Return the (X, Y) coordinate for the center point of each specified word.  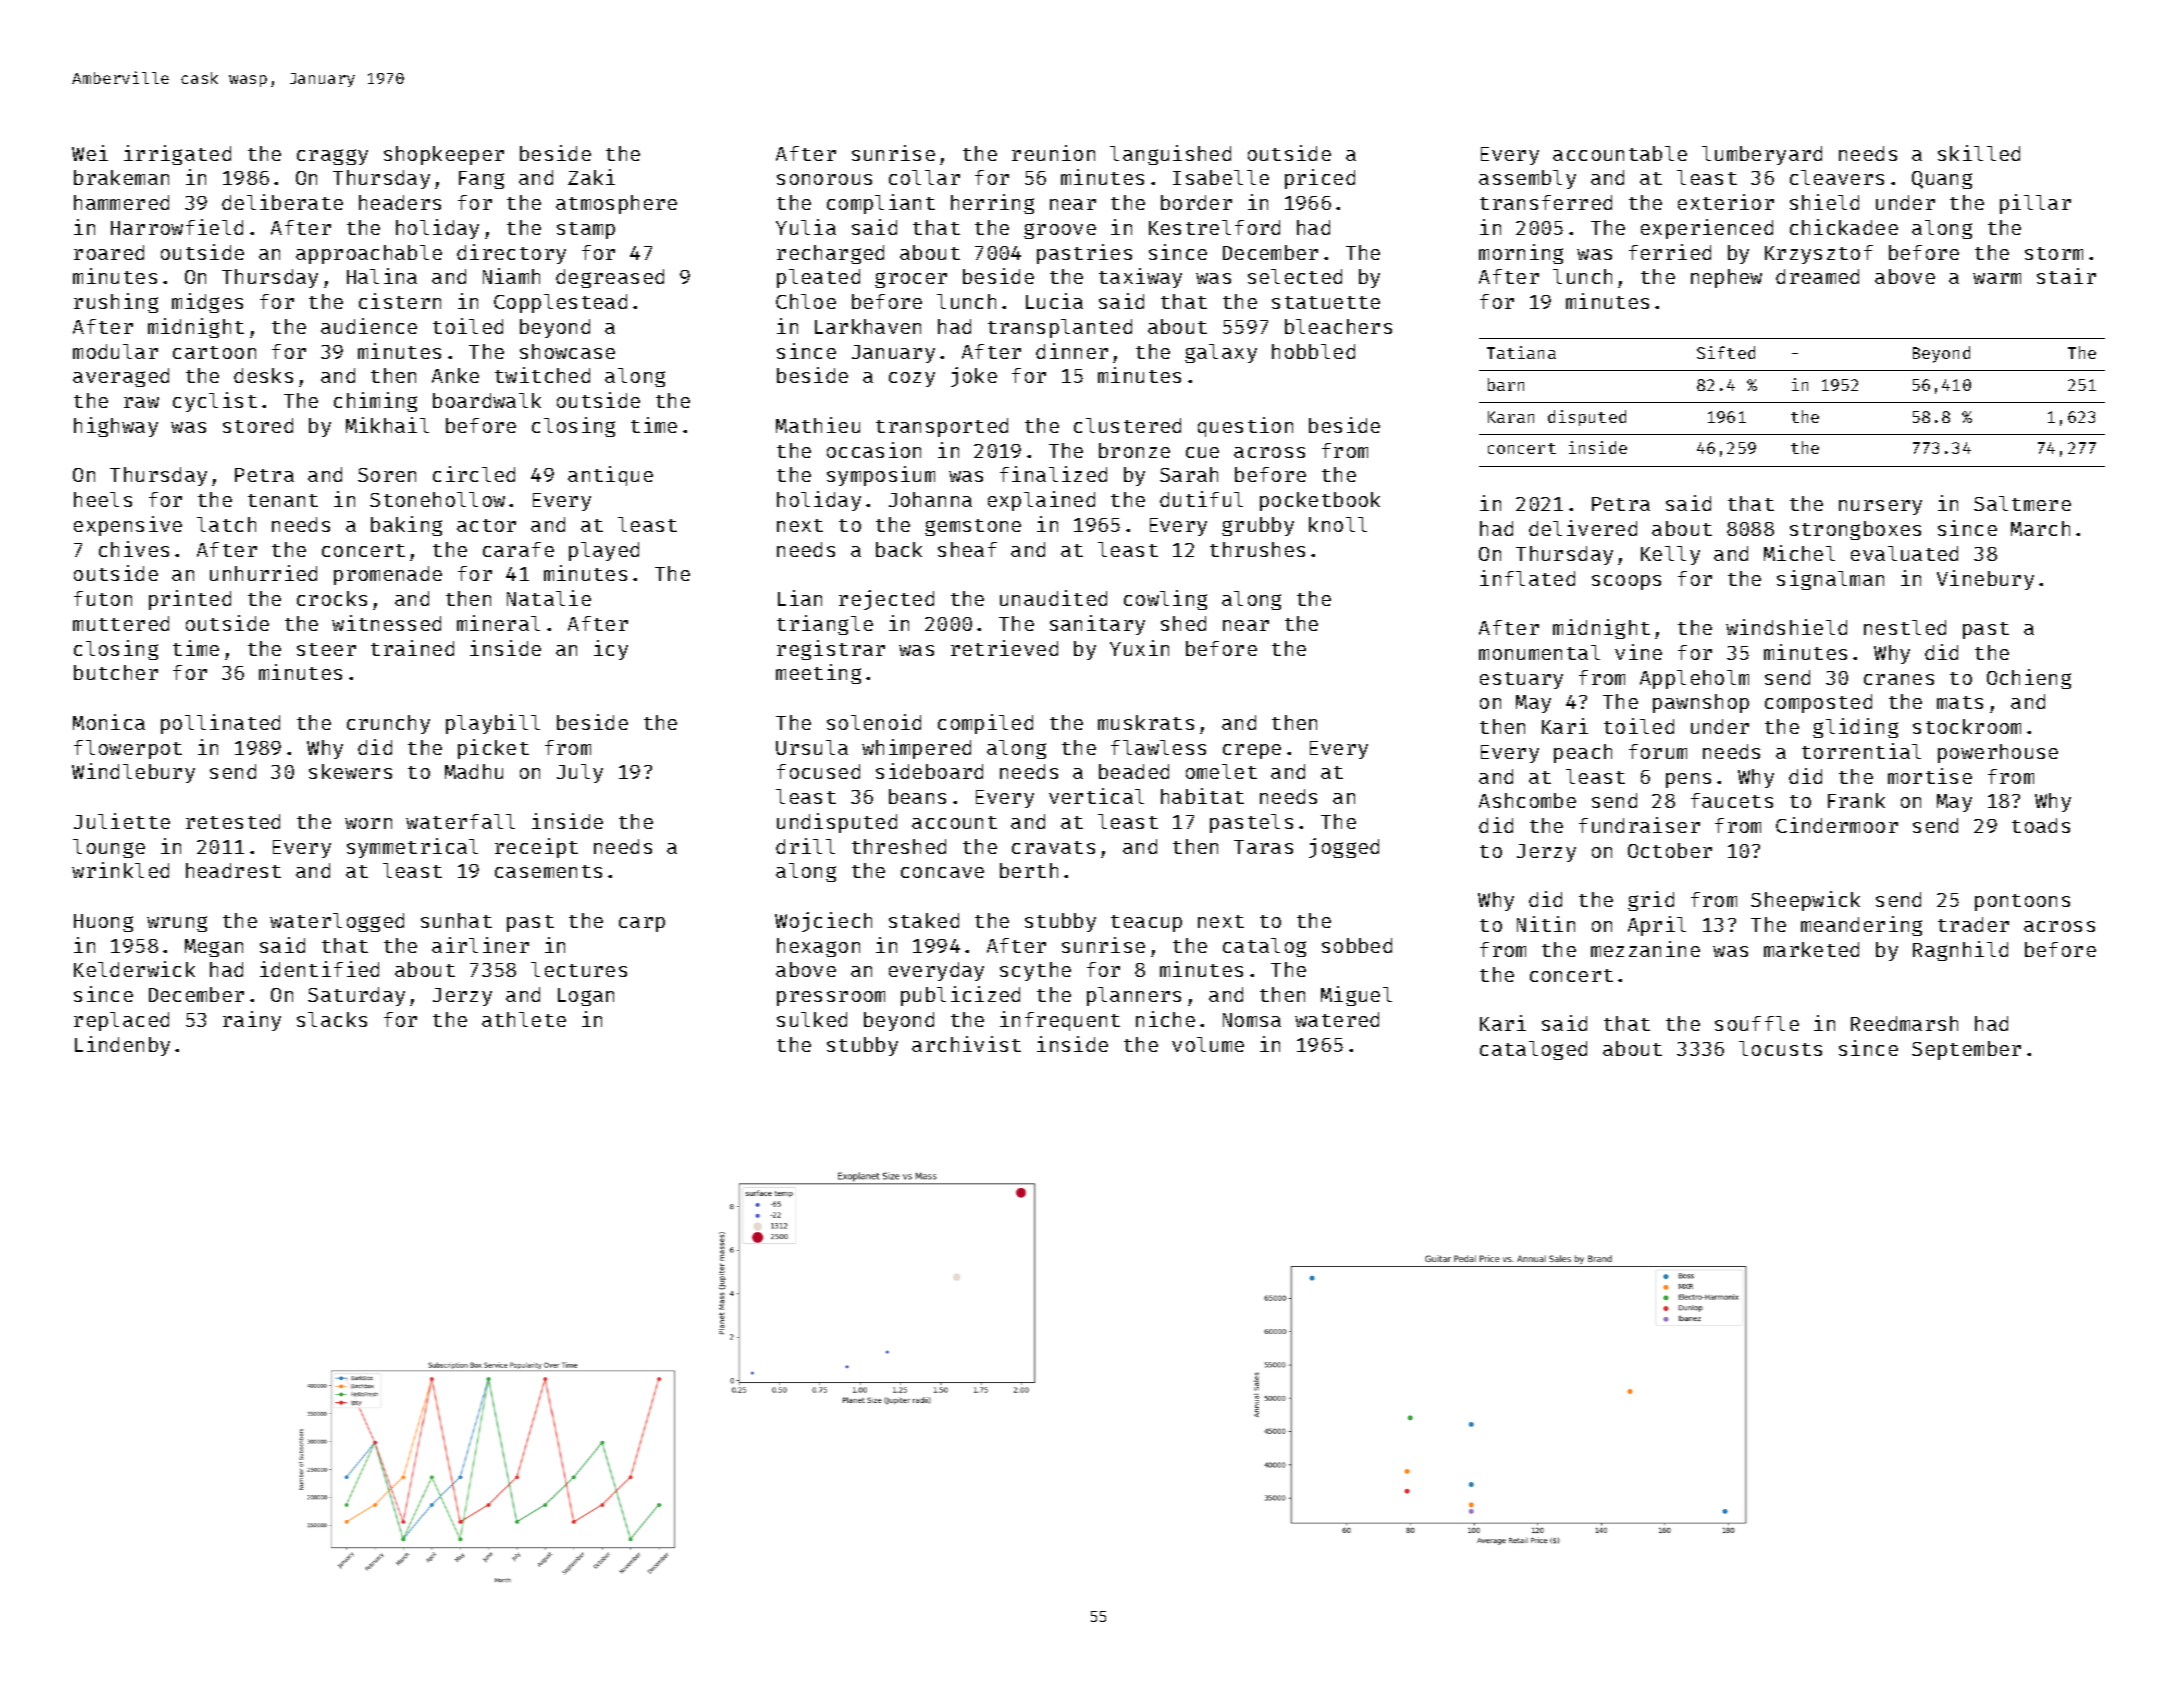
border (1196, 202)
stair (2066, 276)
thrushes (1257, 549)
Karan (1511, 417)
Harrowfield (177, 227)
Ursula (812, 747)
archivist (966, 1044)
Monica (109, 722)
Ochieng (2029, 679)
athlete (524, 1019)
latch (226, 524)
